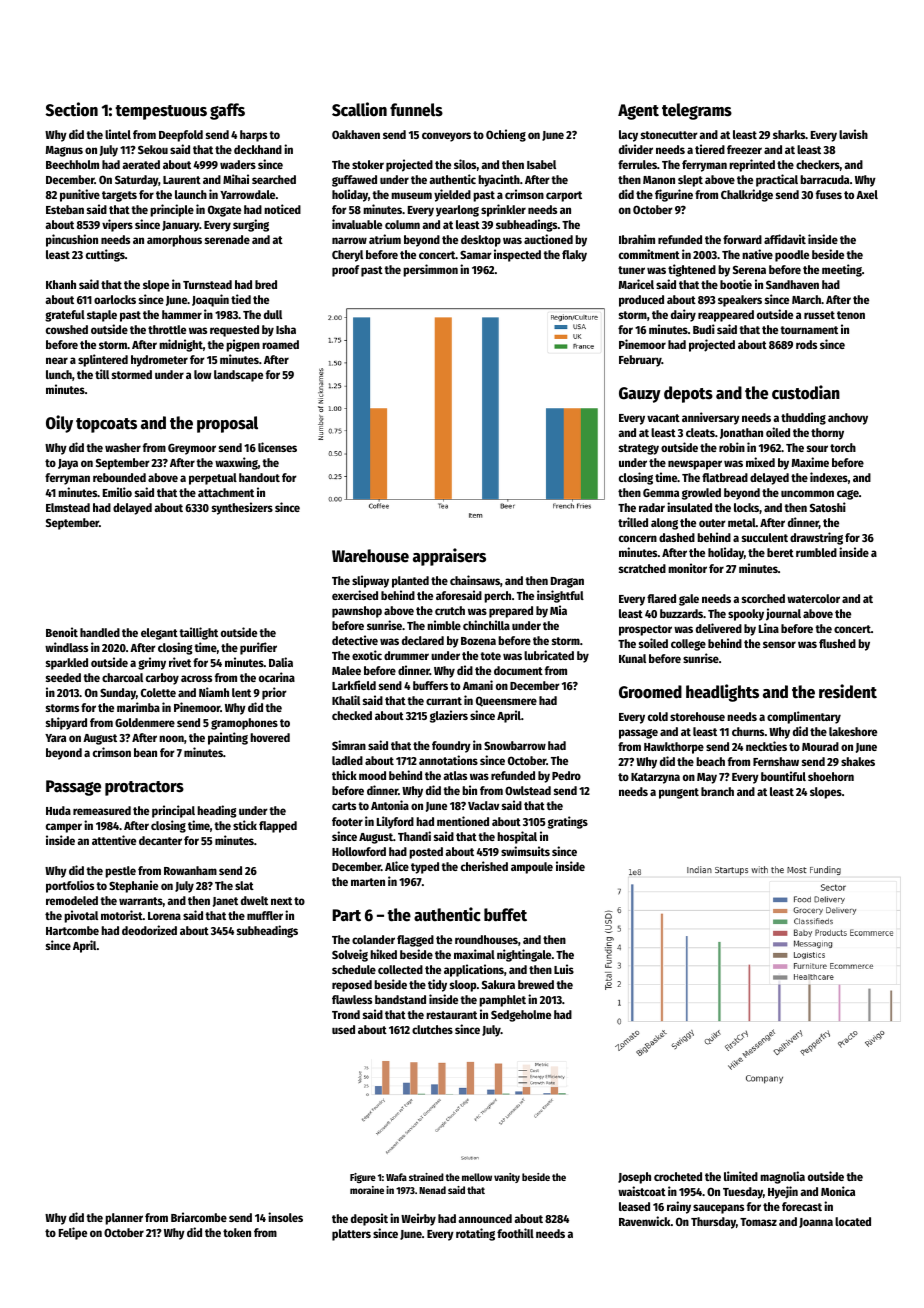 The image size is (924, 1308). What do you see at coordinates (402, 224) in the document?
I see `column` at bounding box center [402, 224].
